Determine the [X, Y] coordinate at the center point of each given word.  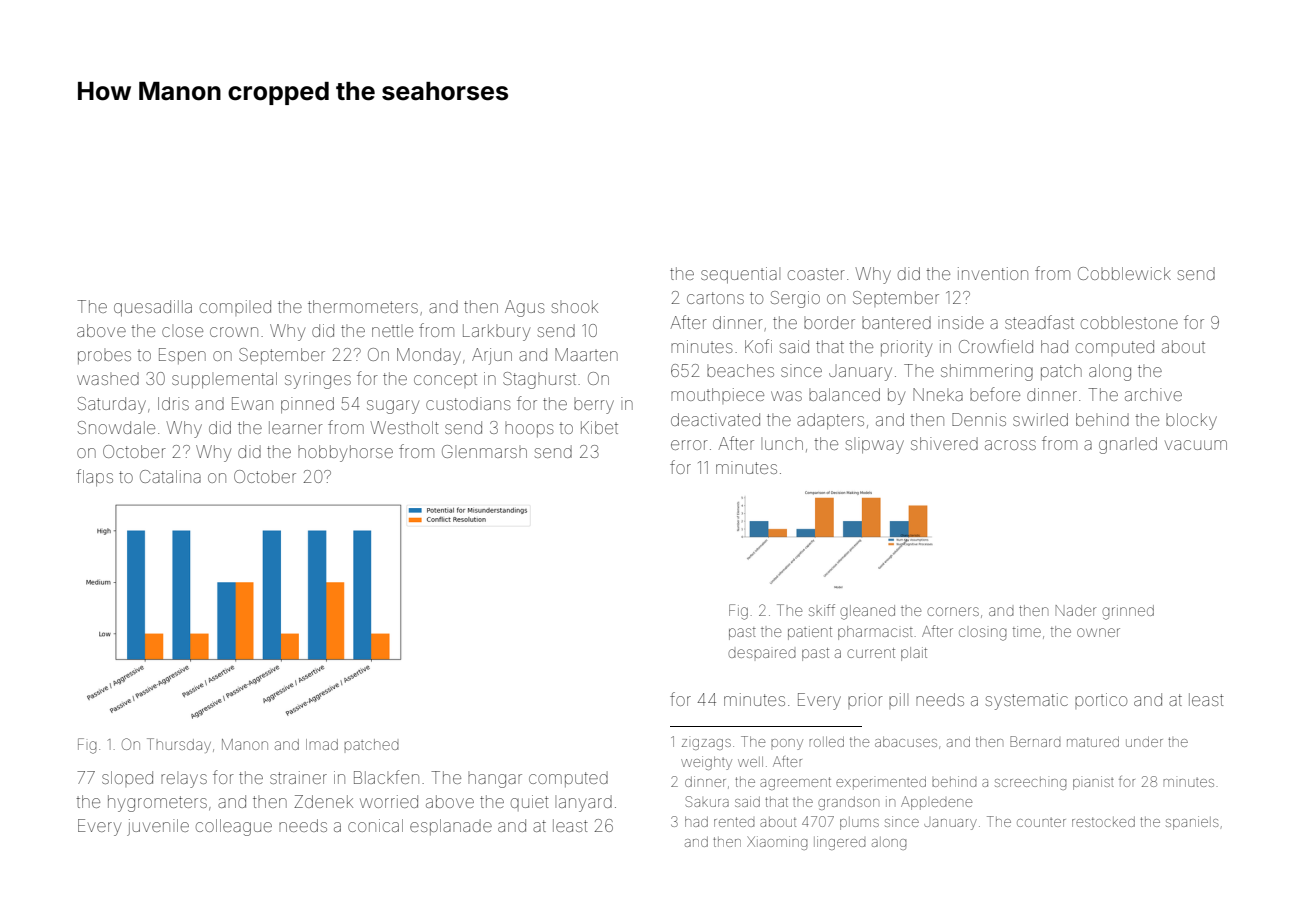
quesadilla [153, 308]
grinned [1128, 612]
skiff [822, 610]
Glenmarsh [484, 451]
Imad [322, 744]
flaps [94, 477]
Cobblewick [1124, 273]
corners [953, 611]
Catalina [170, 476]
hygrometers [157, 803]
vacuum [1196, 445]
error [689, 445]
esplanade [451, 827]
